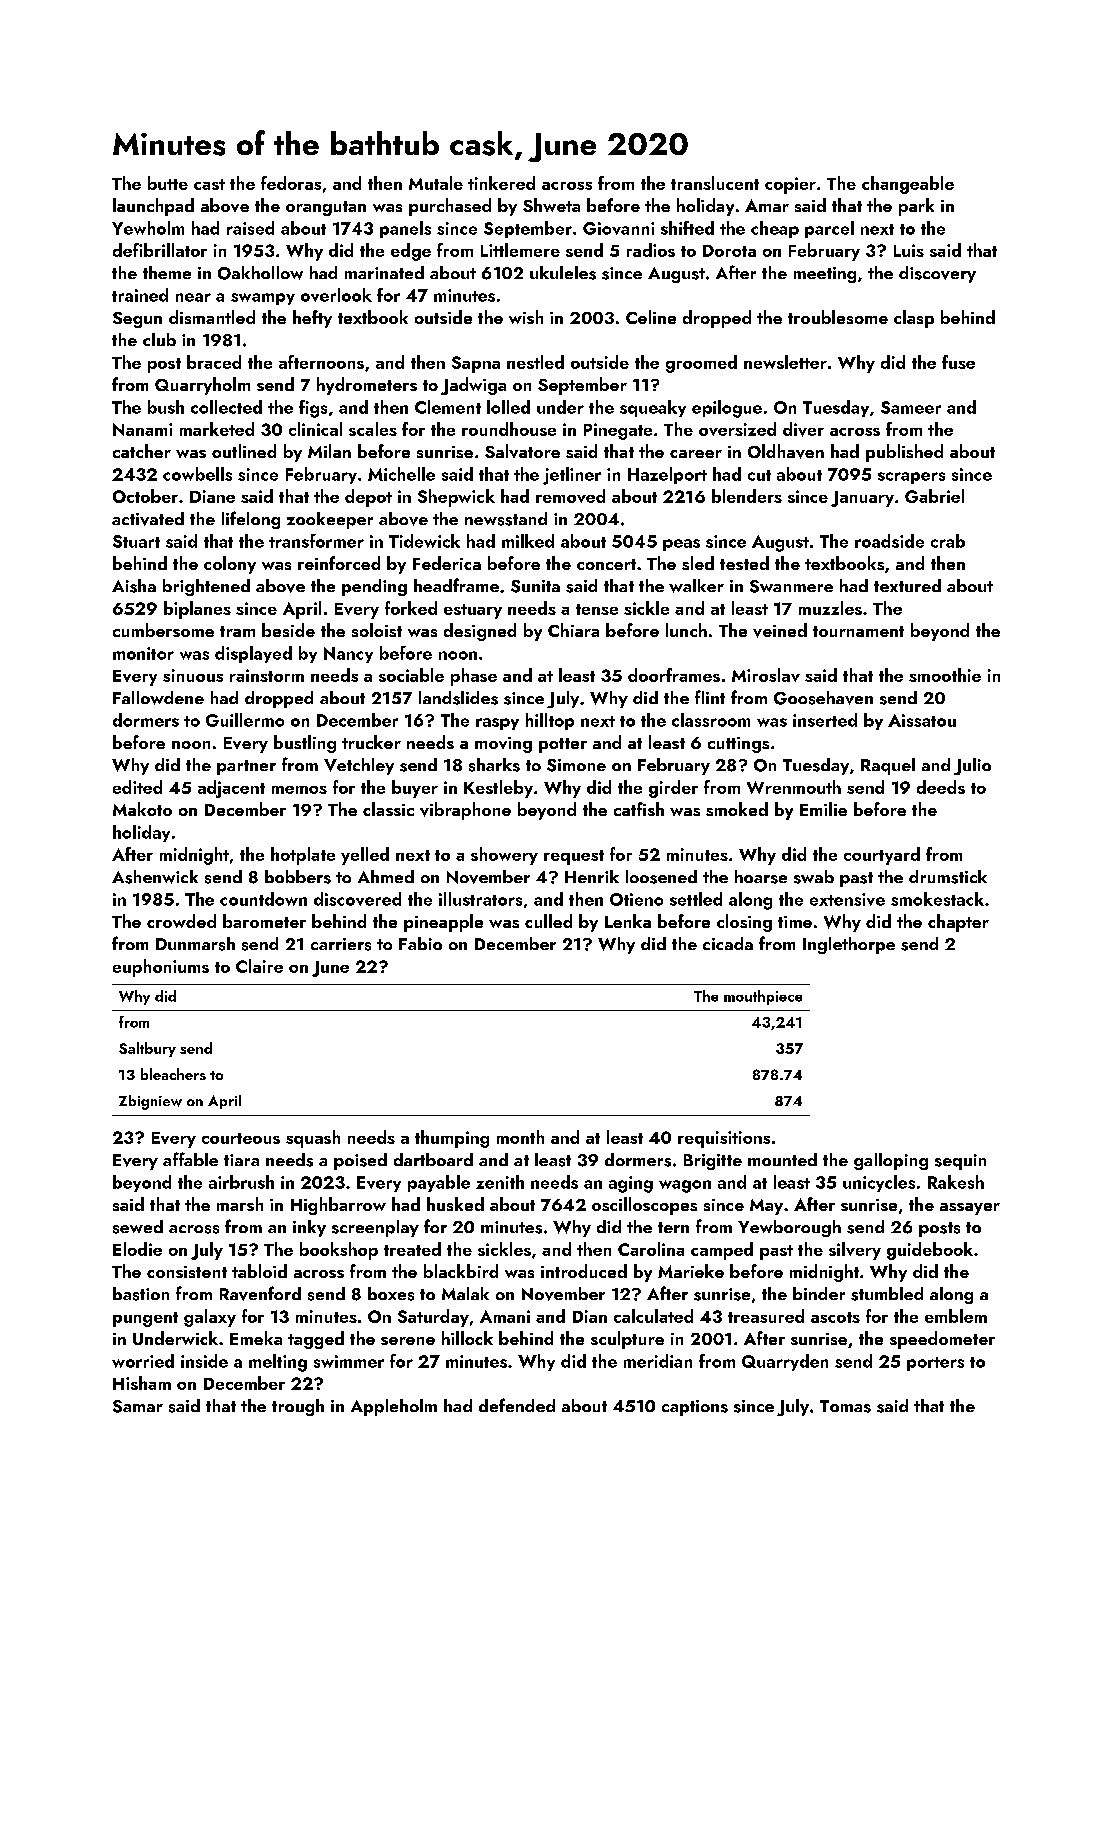  Describe the element at coordinates (651, 250) in the screenshot. I see `radios` at that location.
